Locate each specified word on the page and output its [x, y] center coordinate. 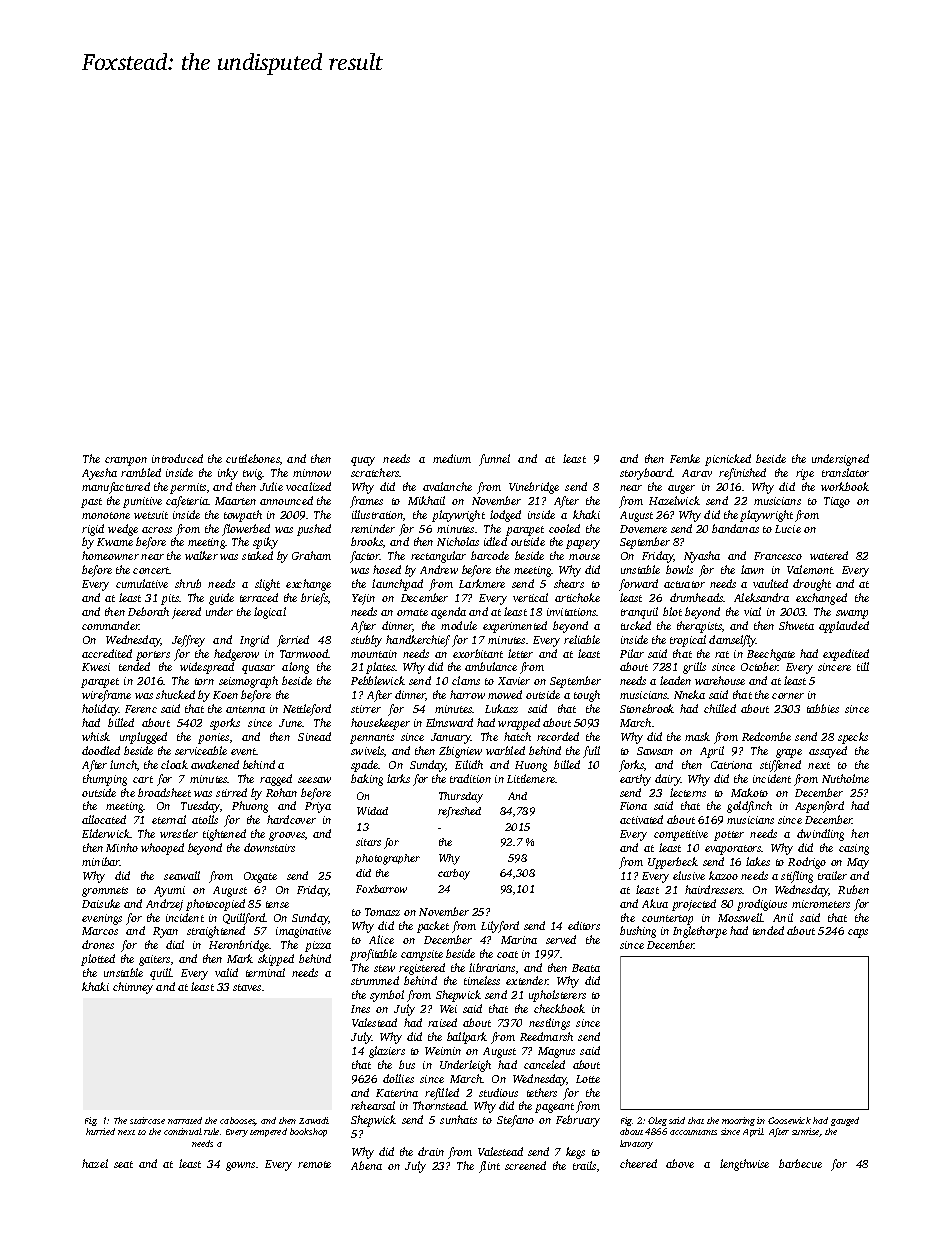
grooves [287, 836]
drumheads [696, 597]
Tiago [837, 502]
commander [110, 625]
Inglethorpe [700, 932]
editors [584, 925]
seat [123, 1164]
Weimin [443, 1051]
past [91, 503]
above [680, 1163]
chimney [133, 988]
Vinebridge [534, 488]
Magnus [556, 1052]
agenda [448, 613]
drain [431, 1151]
